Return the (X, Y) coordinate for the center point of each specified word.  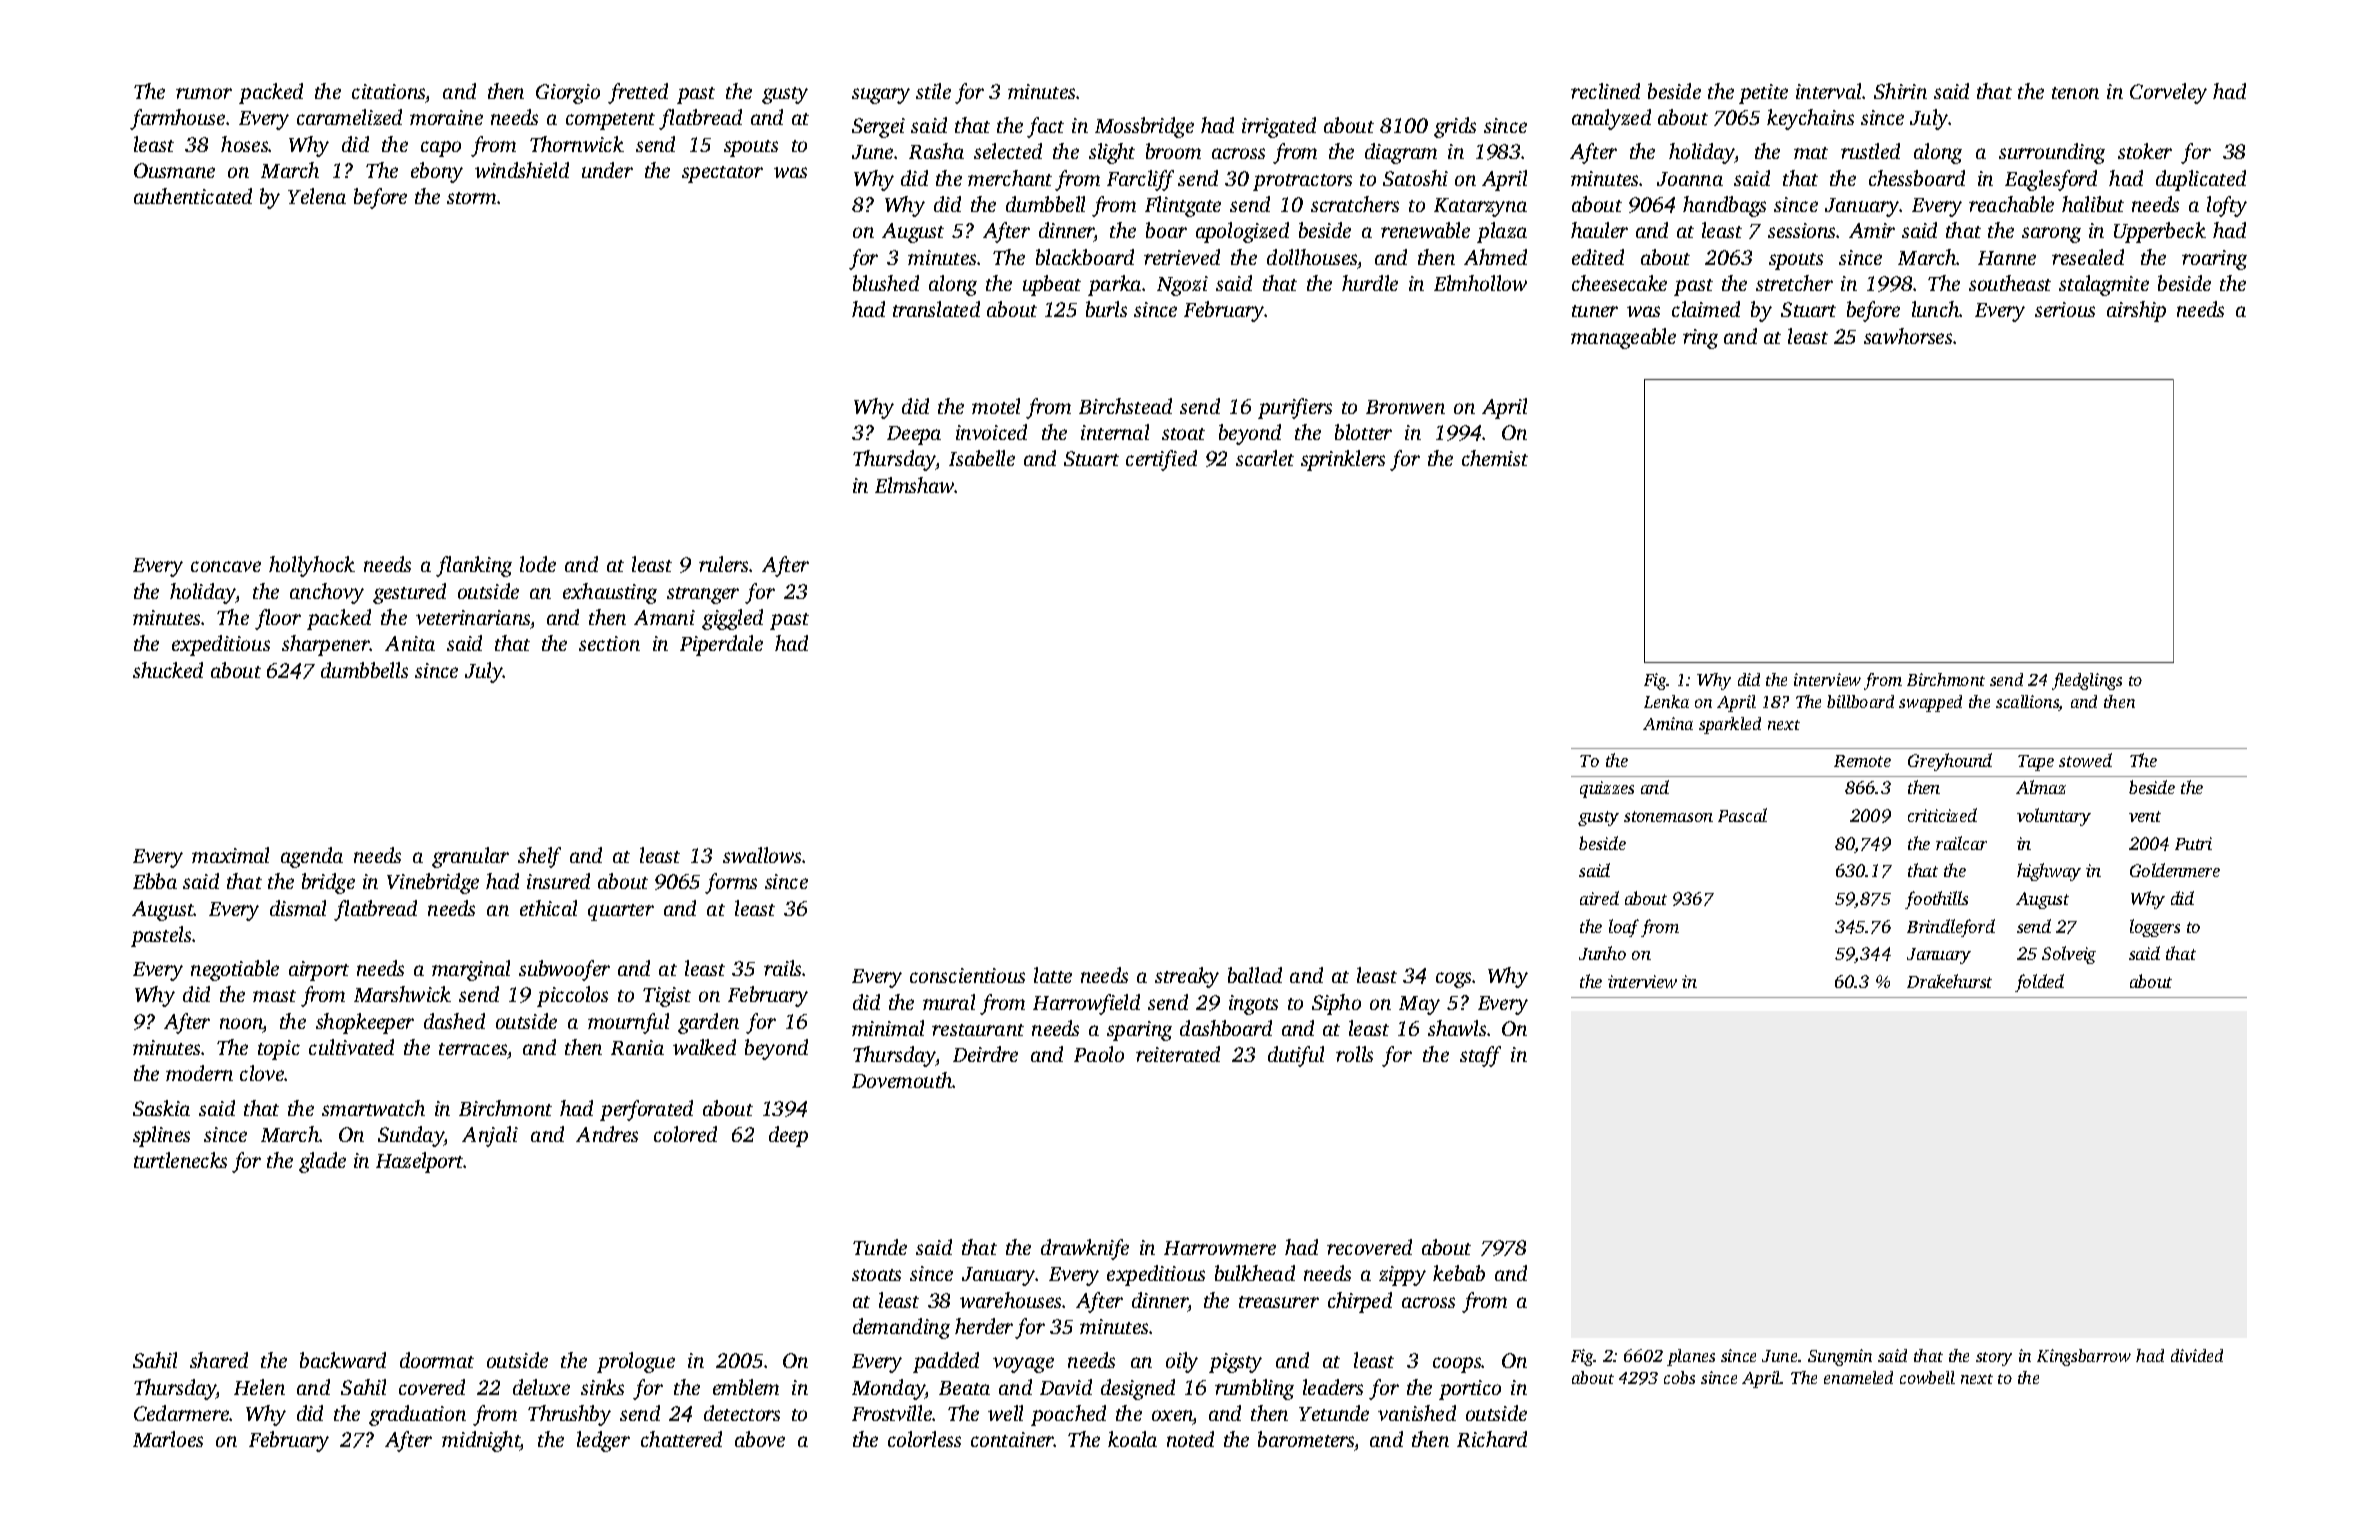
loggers (2155, 928)
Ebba (155, 881)
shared (219, 1360)
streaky (1187, 977)
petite (1763, 94)
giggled (732, 619)
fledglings (2087, 681)
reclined (1605, 91)
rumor (204, 93)
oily (1182, 1362)
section (609, 643)
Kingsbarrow (2084, 1357)
